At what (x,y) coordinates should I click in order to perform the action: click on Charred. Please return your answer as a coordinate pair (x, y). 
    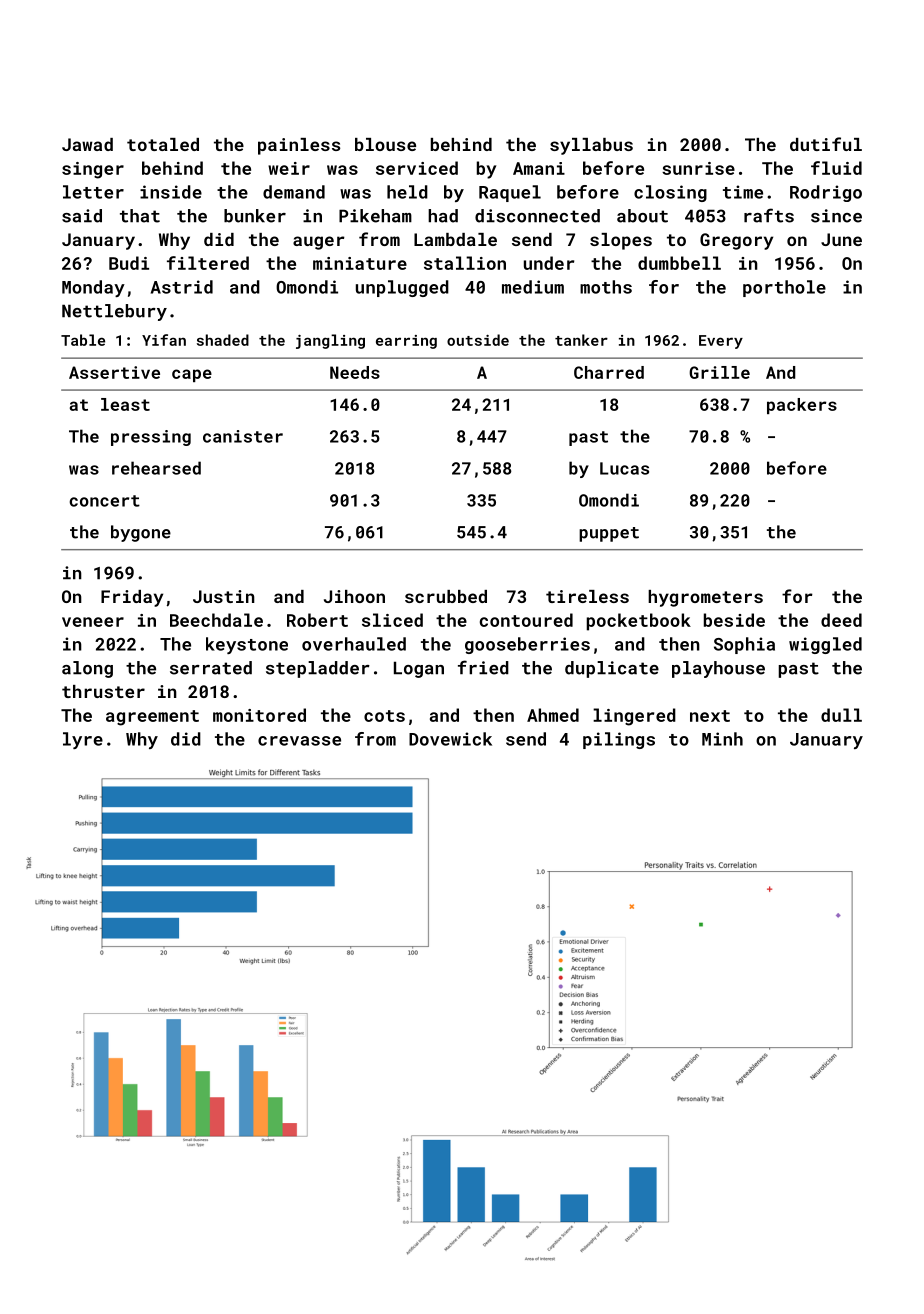
    Looking at the image, I should click on (609, 372).
